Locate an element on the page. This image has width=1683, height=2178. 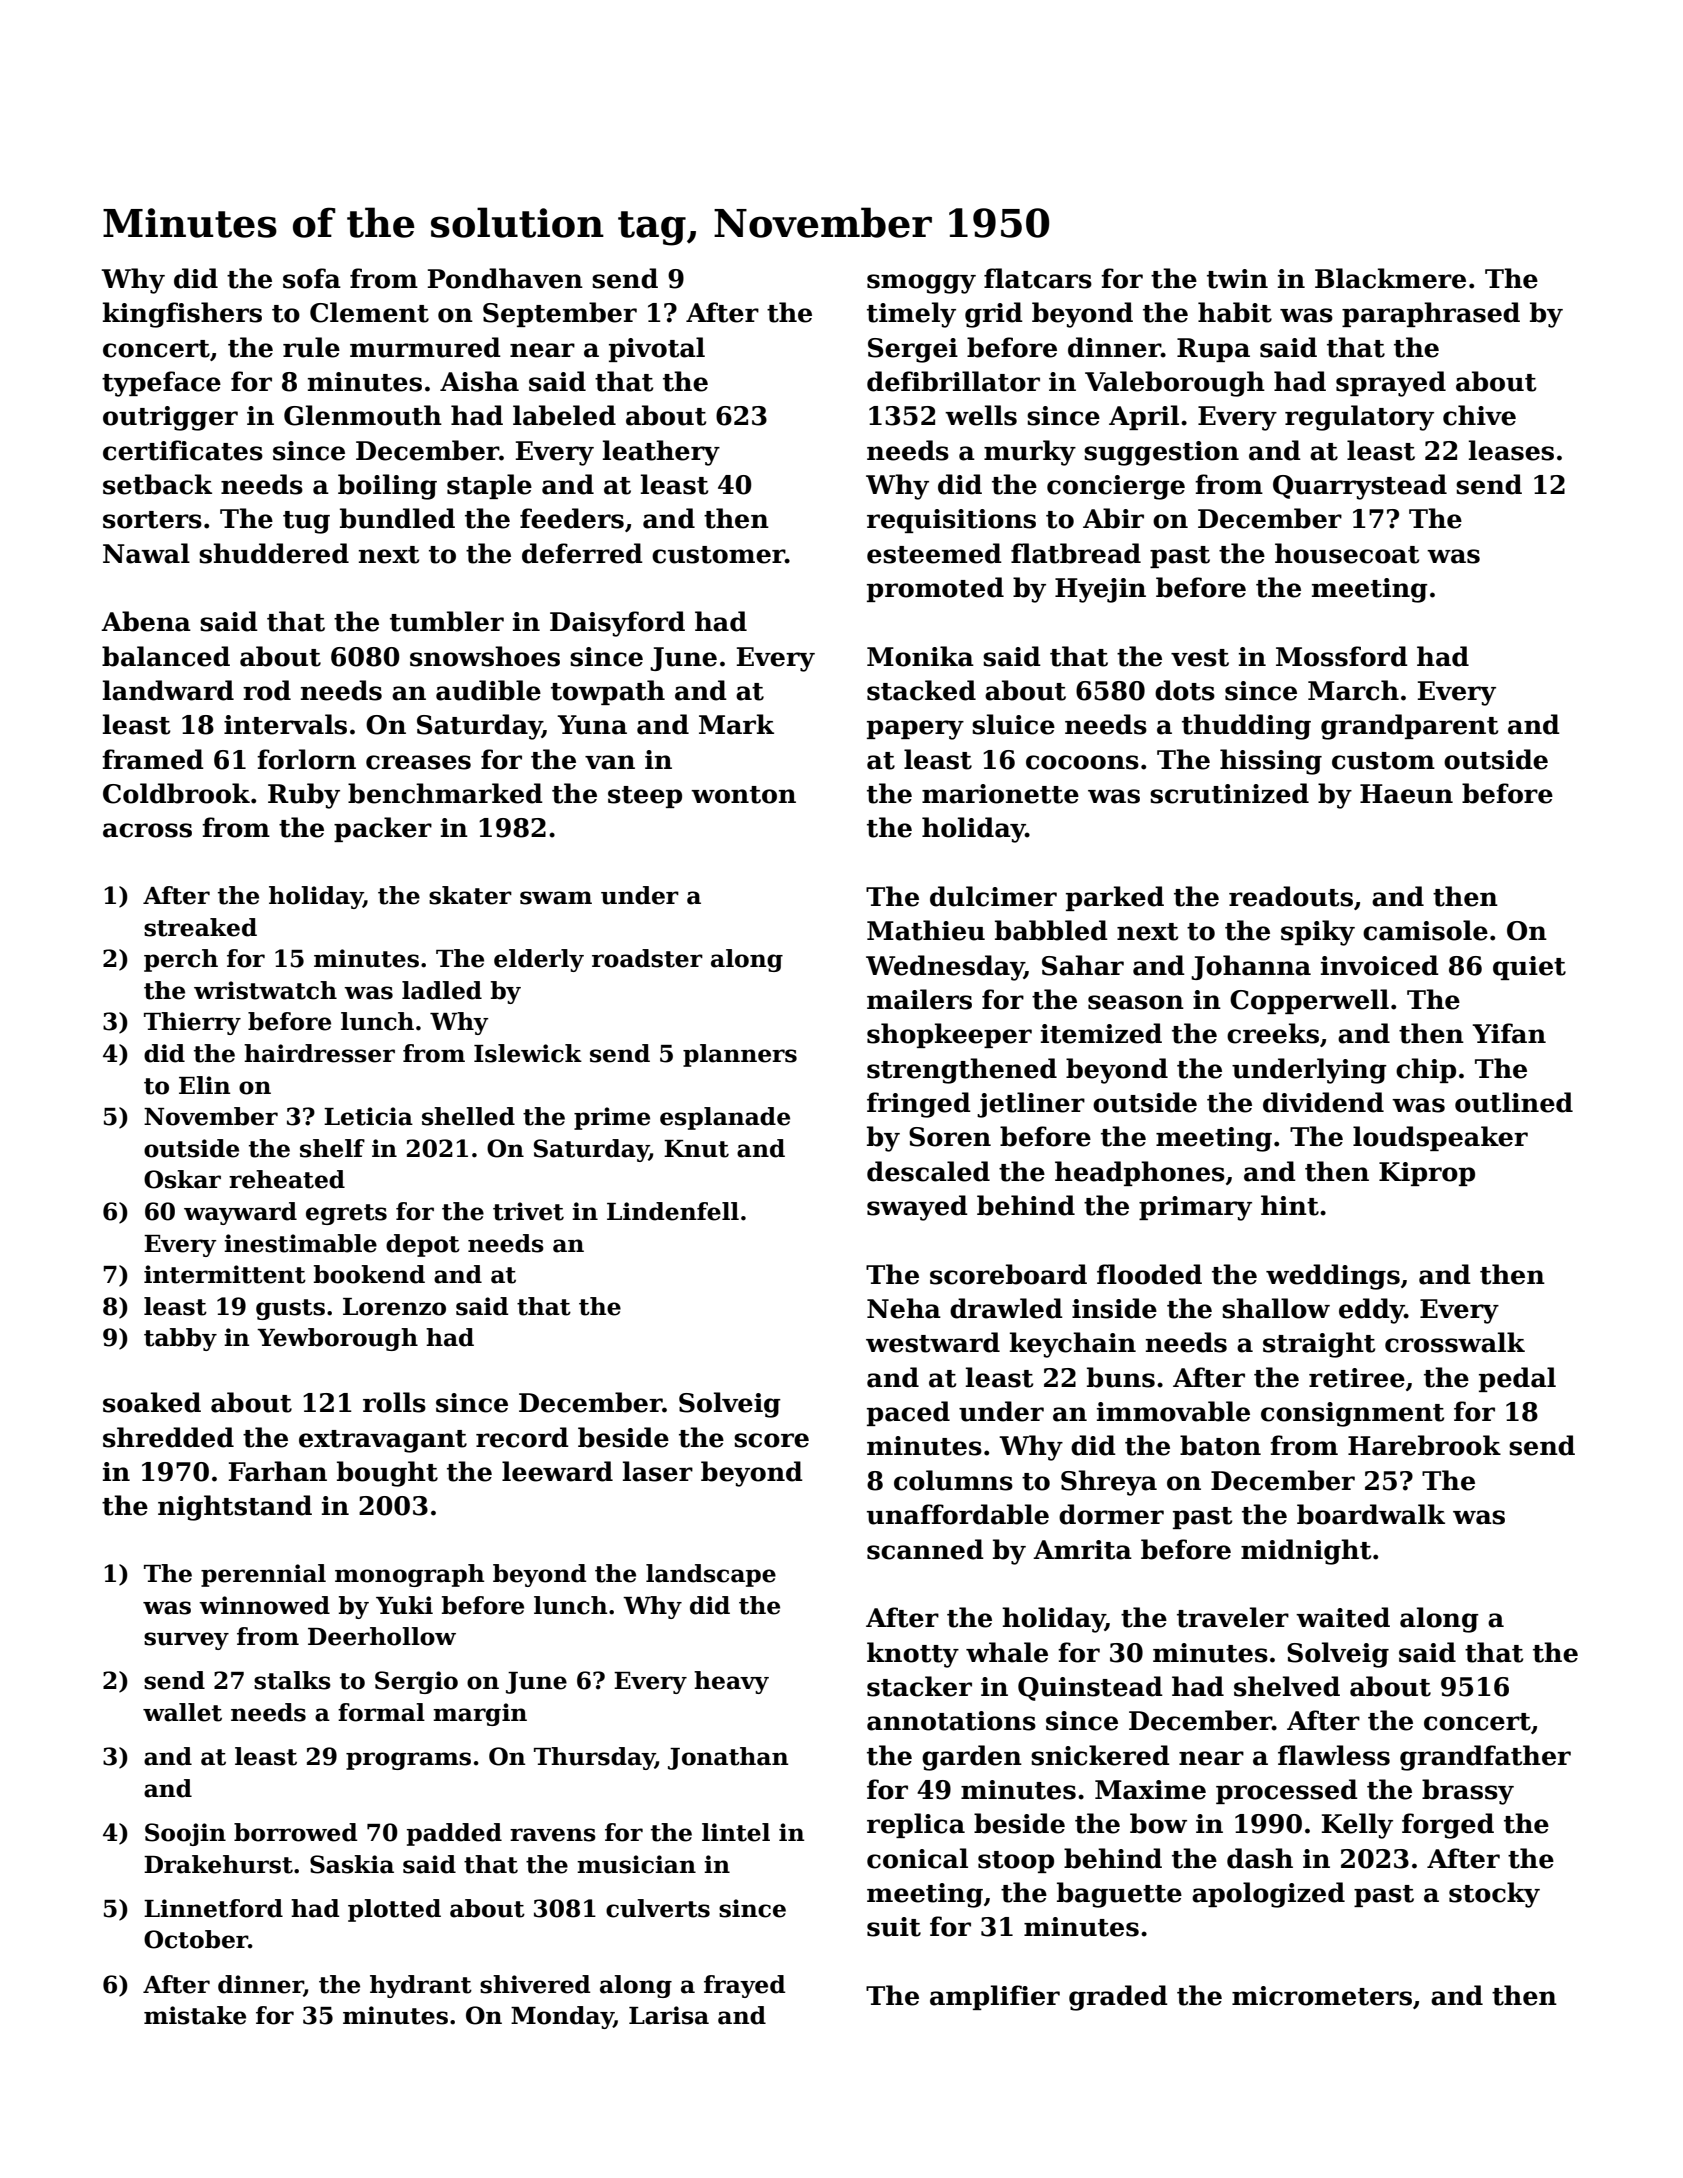
smoggy is located at coordinates (921, 284).
